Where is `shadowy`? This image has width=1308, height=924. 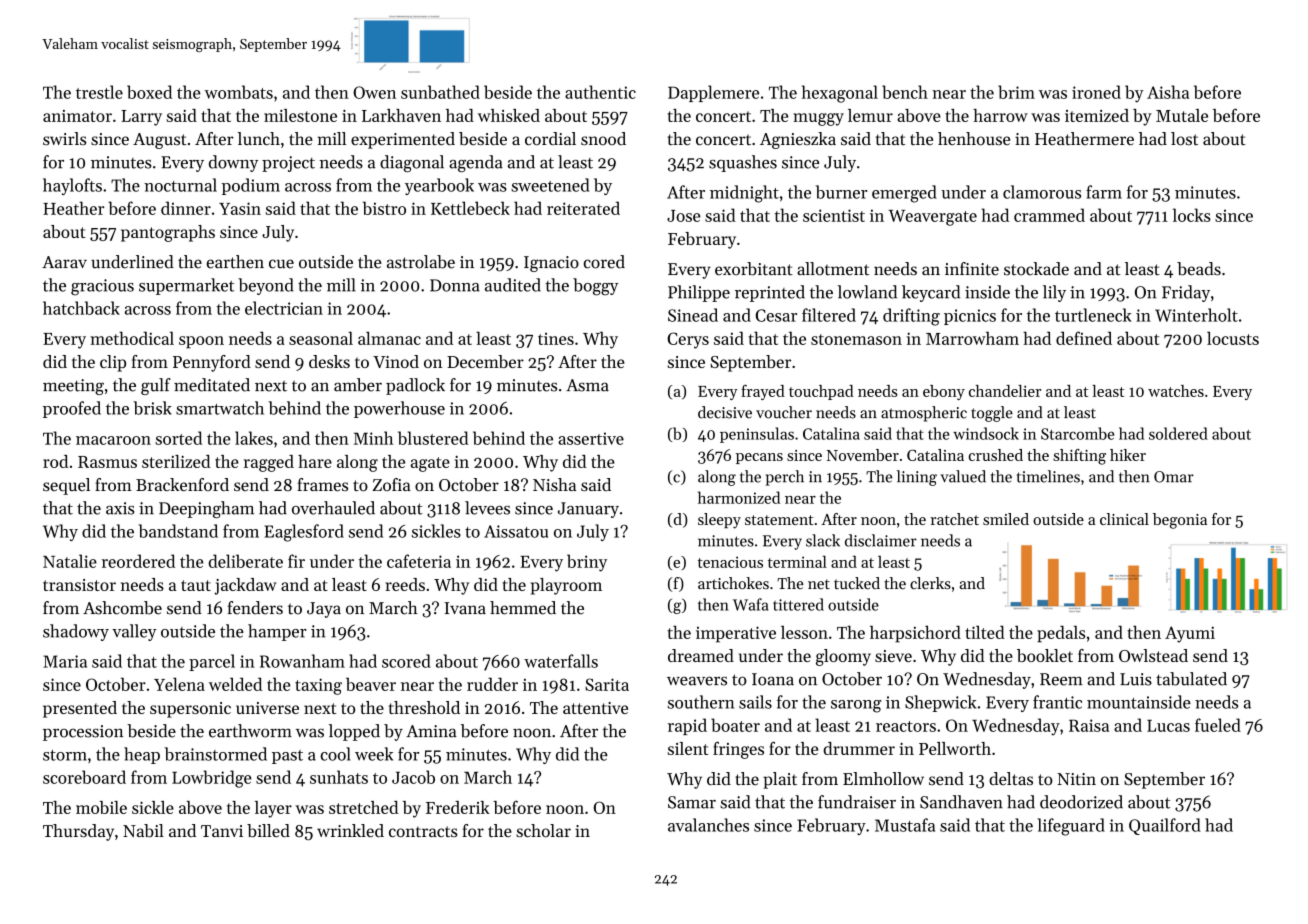 shadowy is located at coordinates (76, 632).
